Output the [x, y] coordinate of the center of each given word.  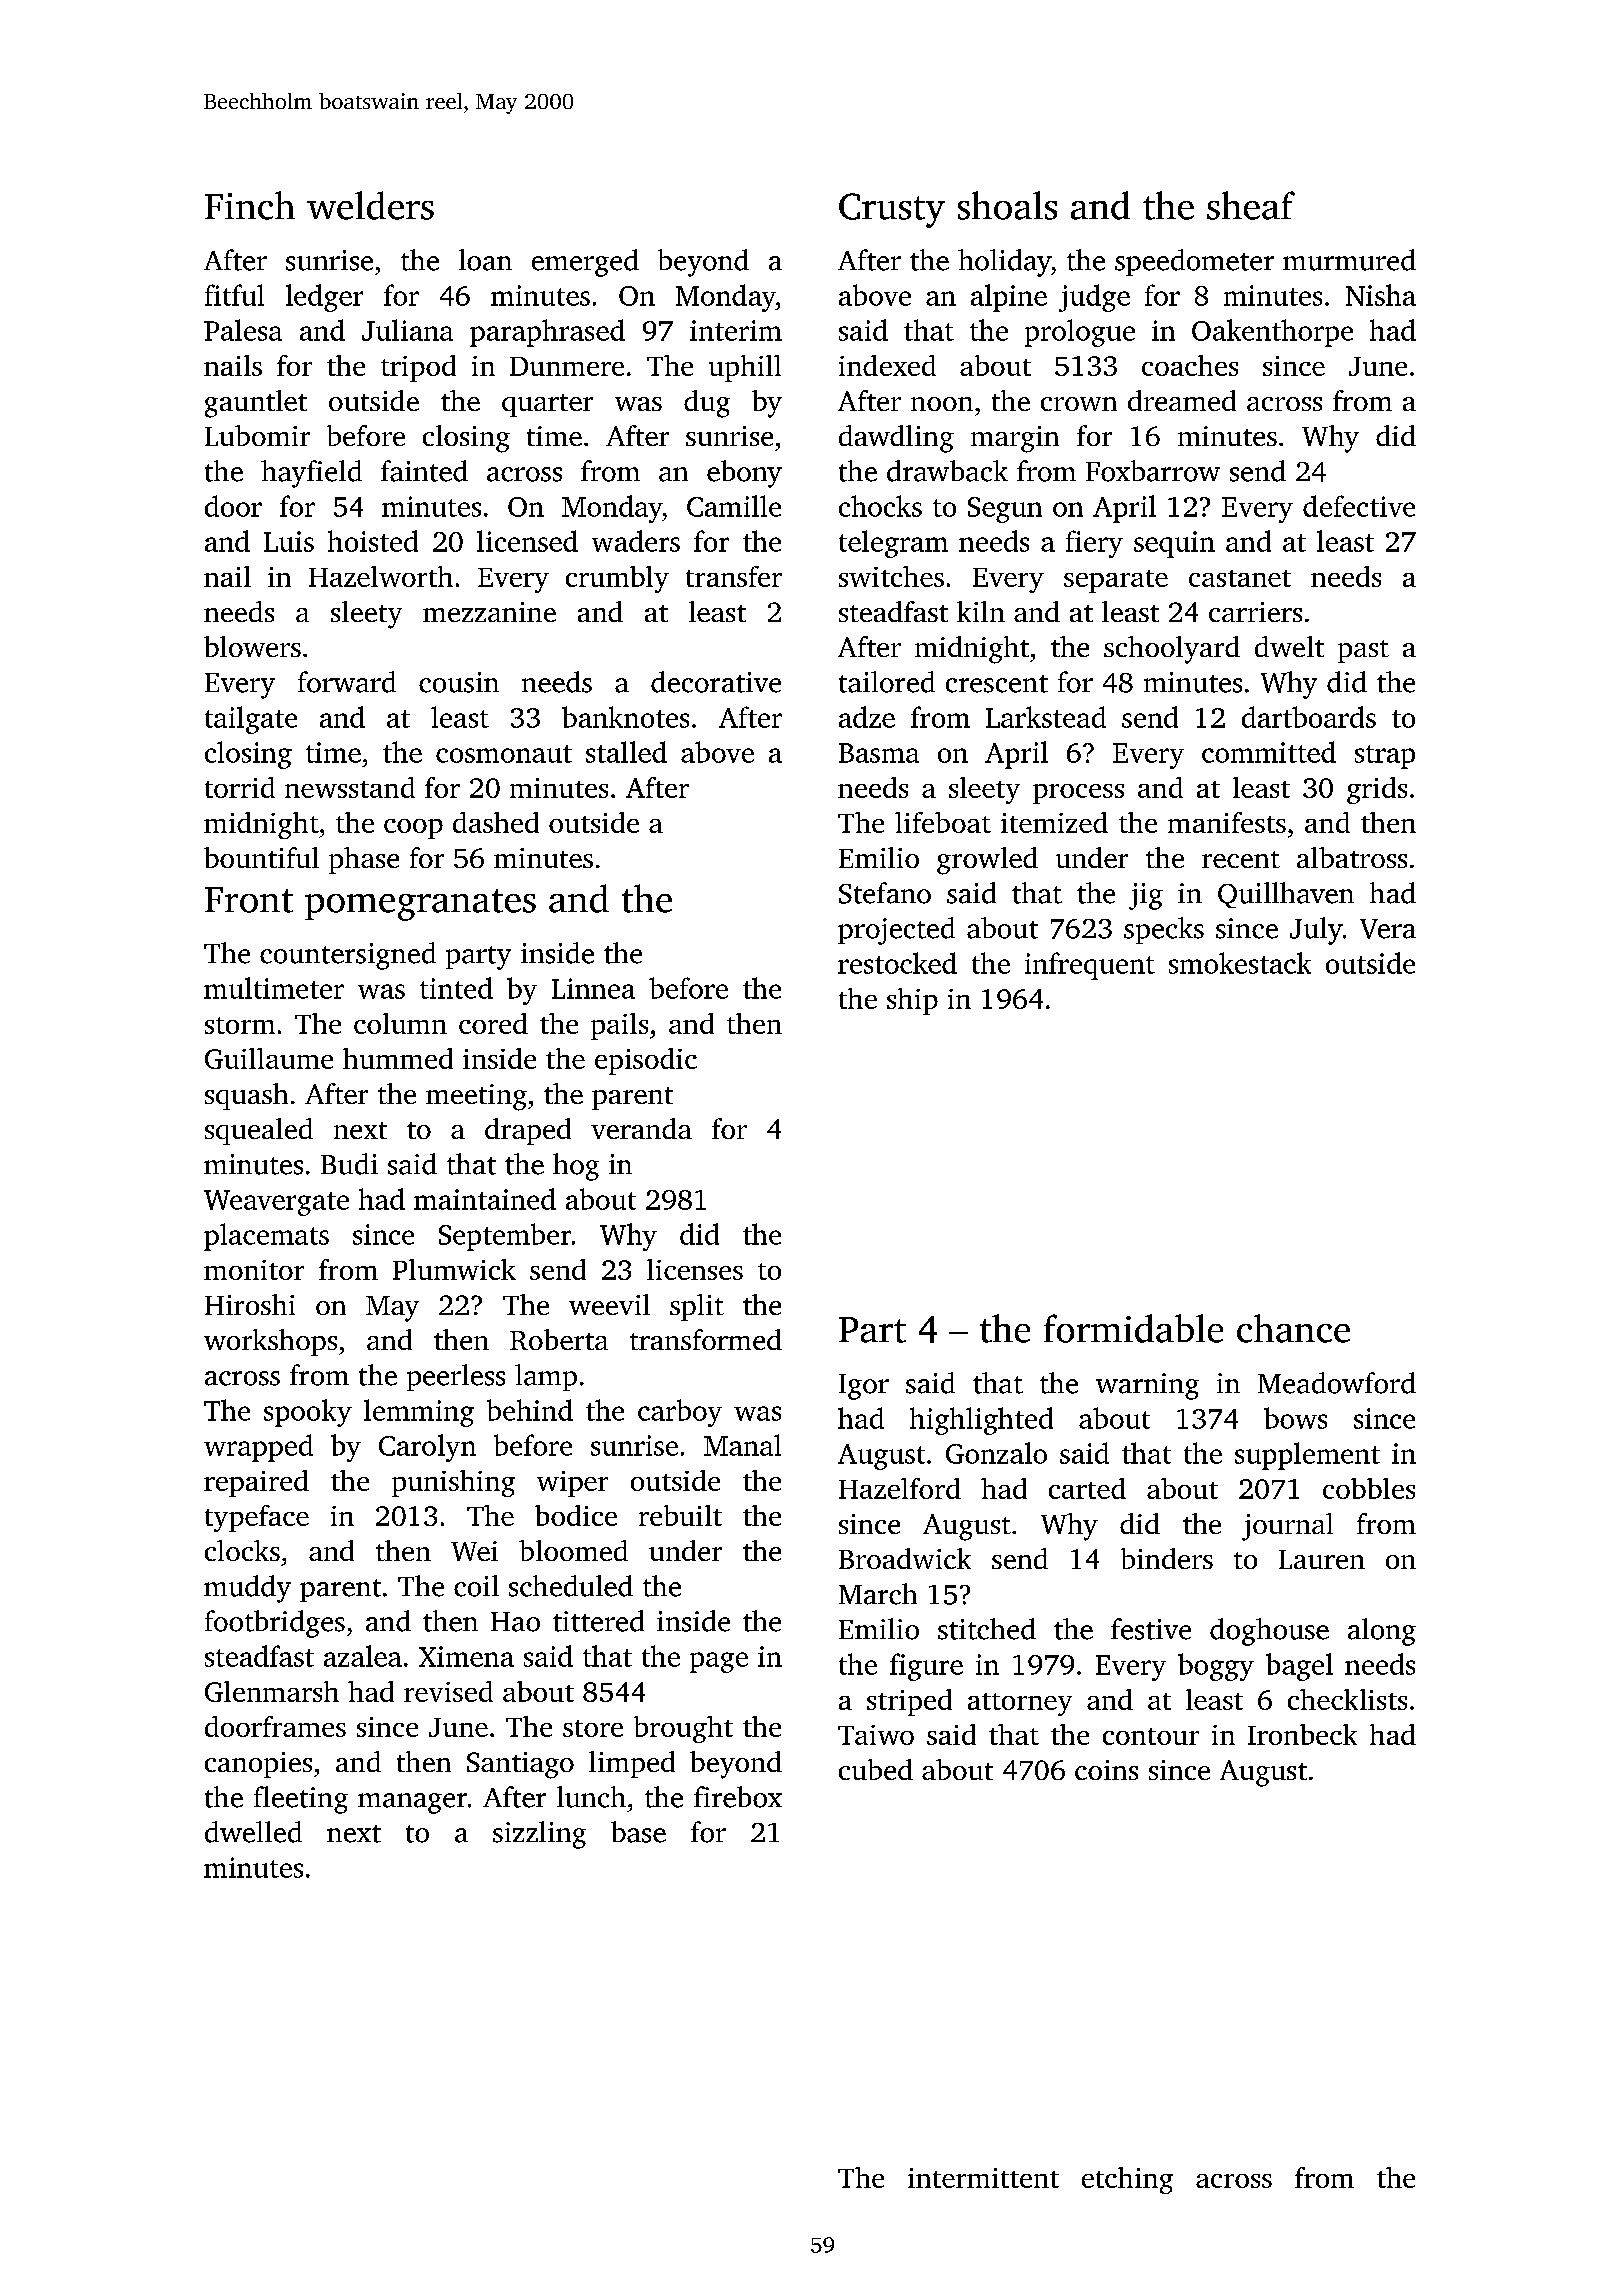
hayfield [311, 474]
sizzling [539, 1835]
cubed [876, 1769]
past [1363, 651]
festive [1151, 1629]
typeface [257, 1518]
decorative [716, 682]
